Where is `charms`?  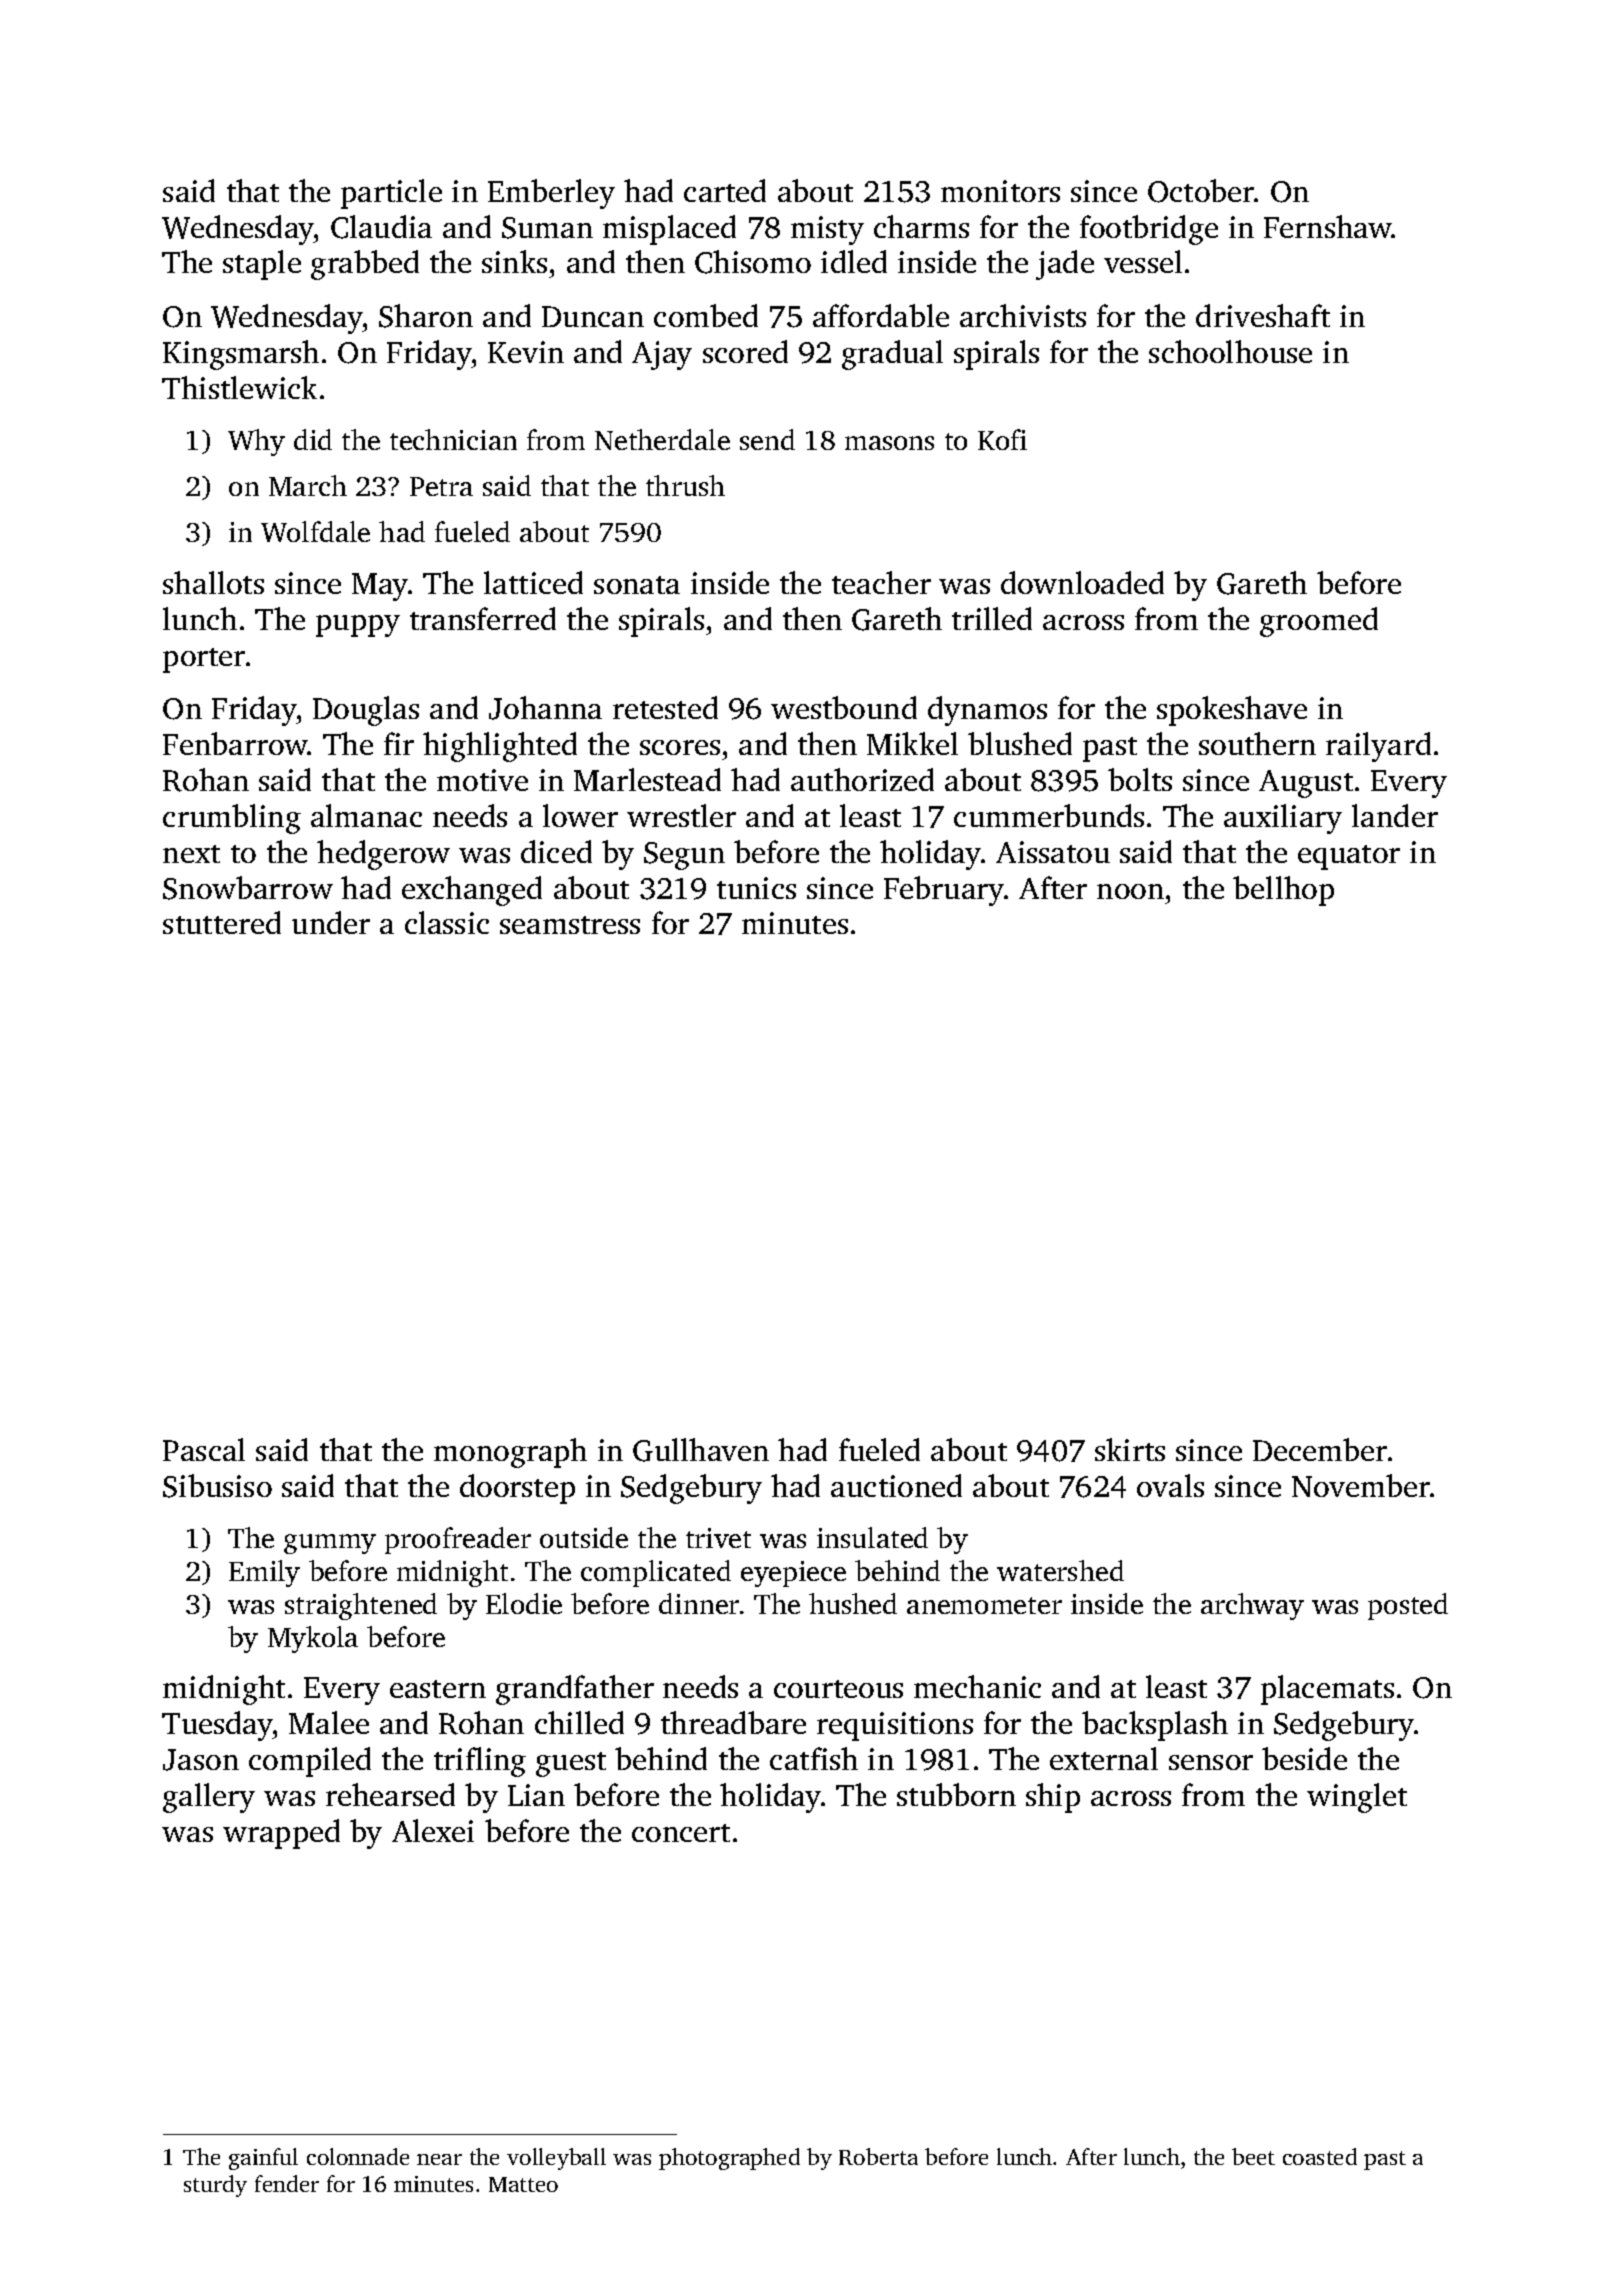
charms is located at coordinates (921, 226).
